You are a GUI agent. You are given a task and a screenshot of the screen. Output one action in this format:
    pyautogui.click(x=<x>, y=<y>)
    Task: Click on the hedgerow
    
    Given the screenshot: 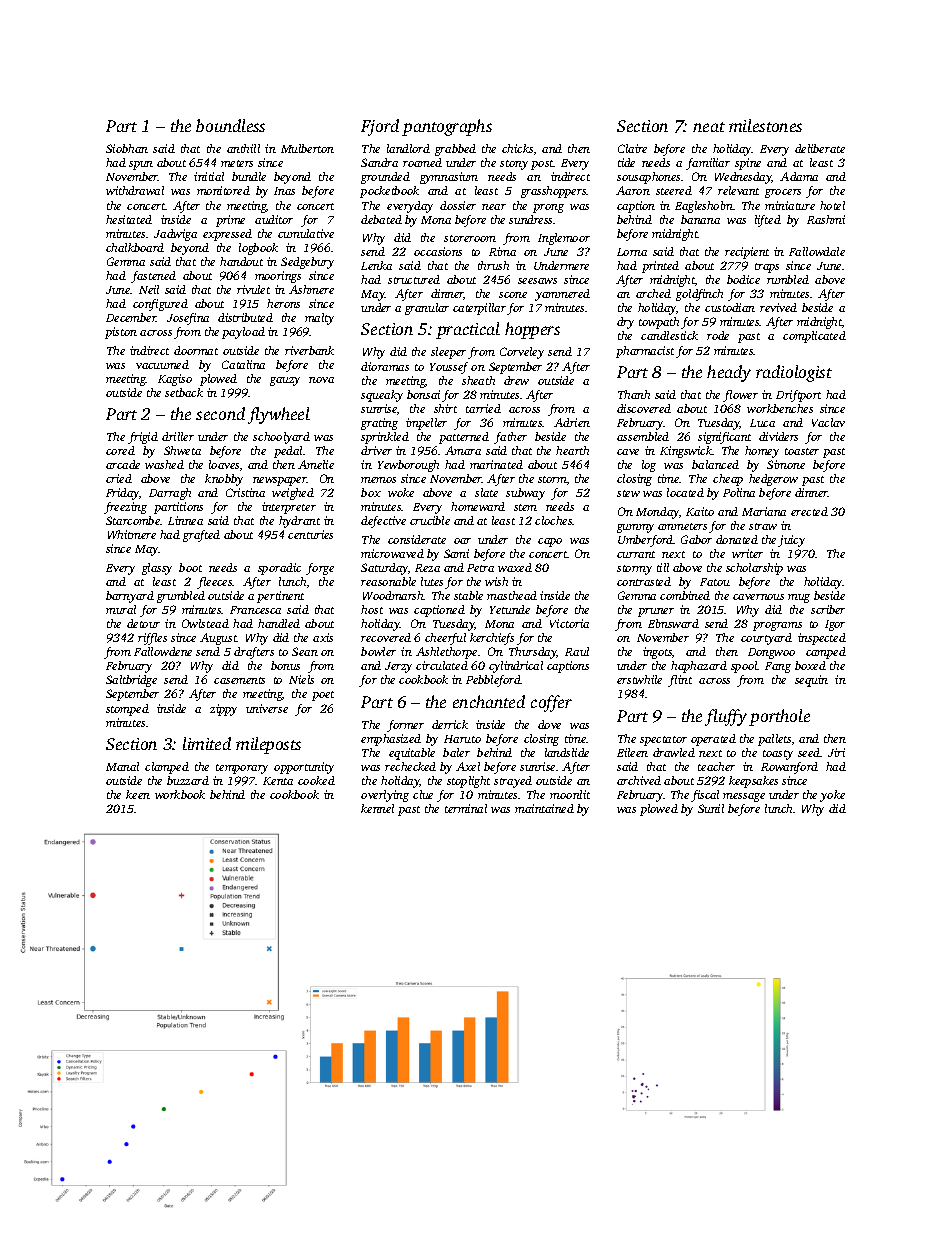 What is the action you would take?
    pyautogui.click(x=773, y=480)
